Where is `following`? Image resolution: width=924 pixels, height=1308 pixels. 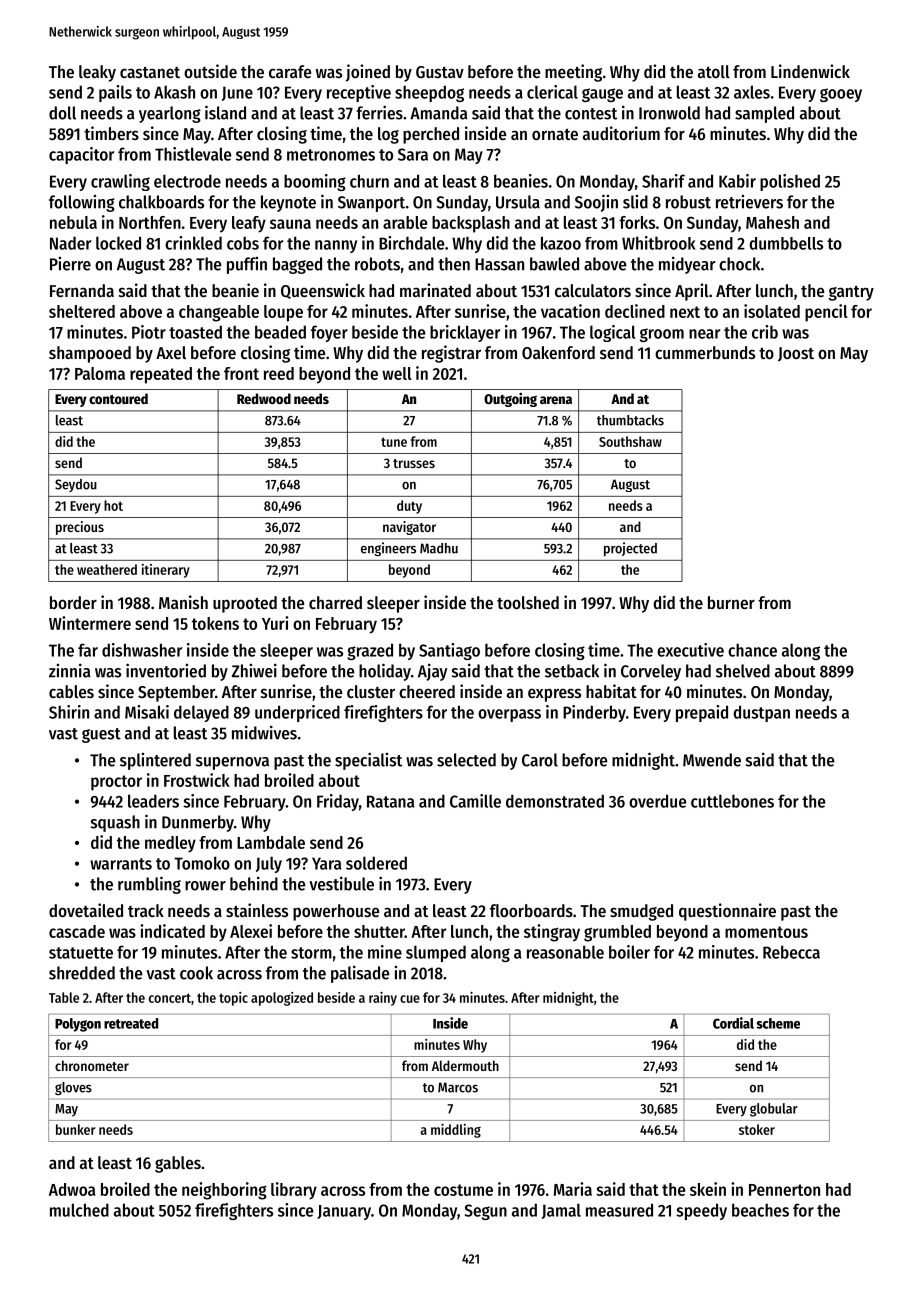 following is located at coordinates (82, 203).
